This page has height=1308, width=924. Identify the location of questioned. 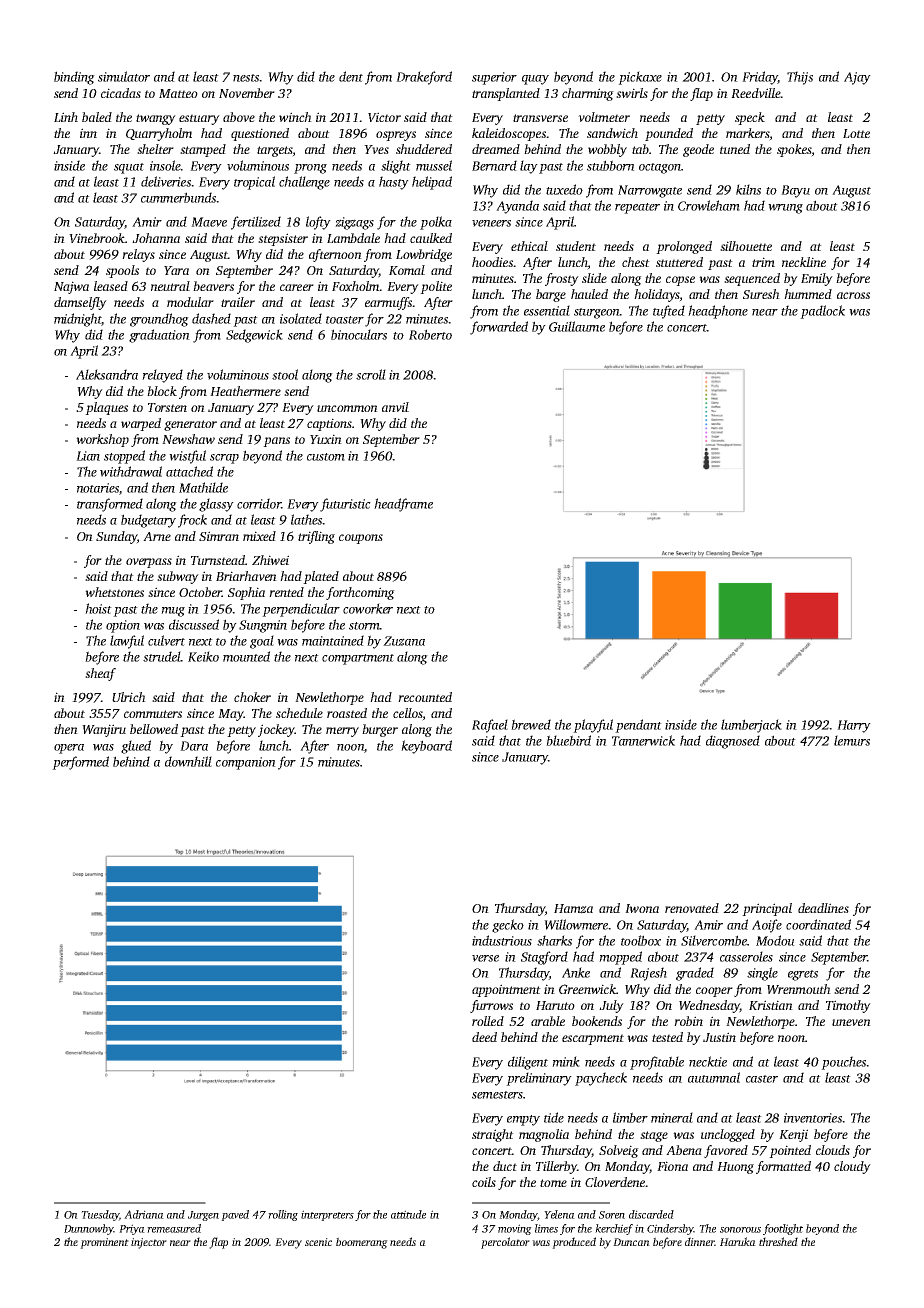
(260, 134).
